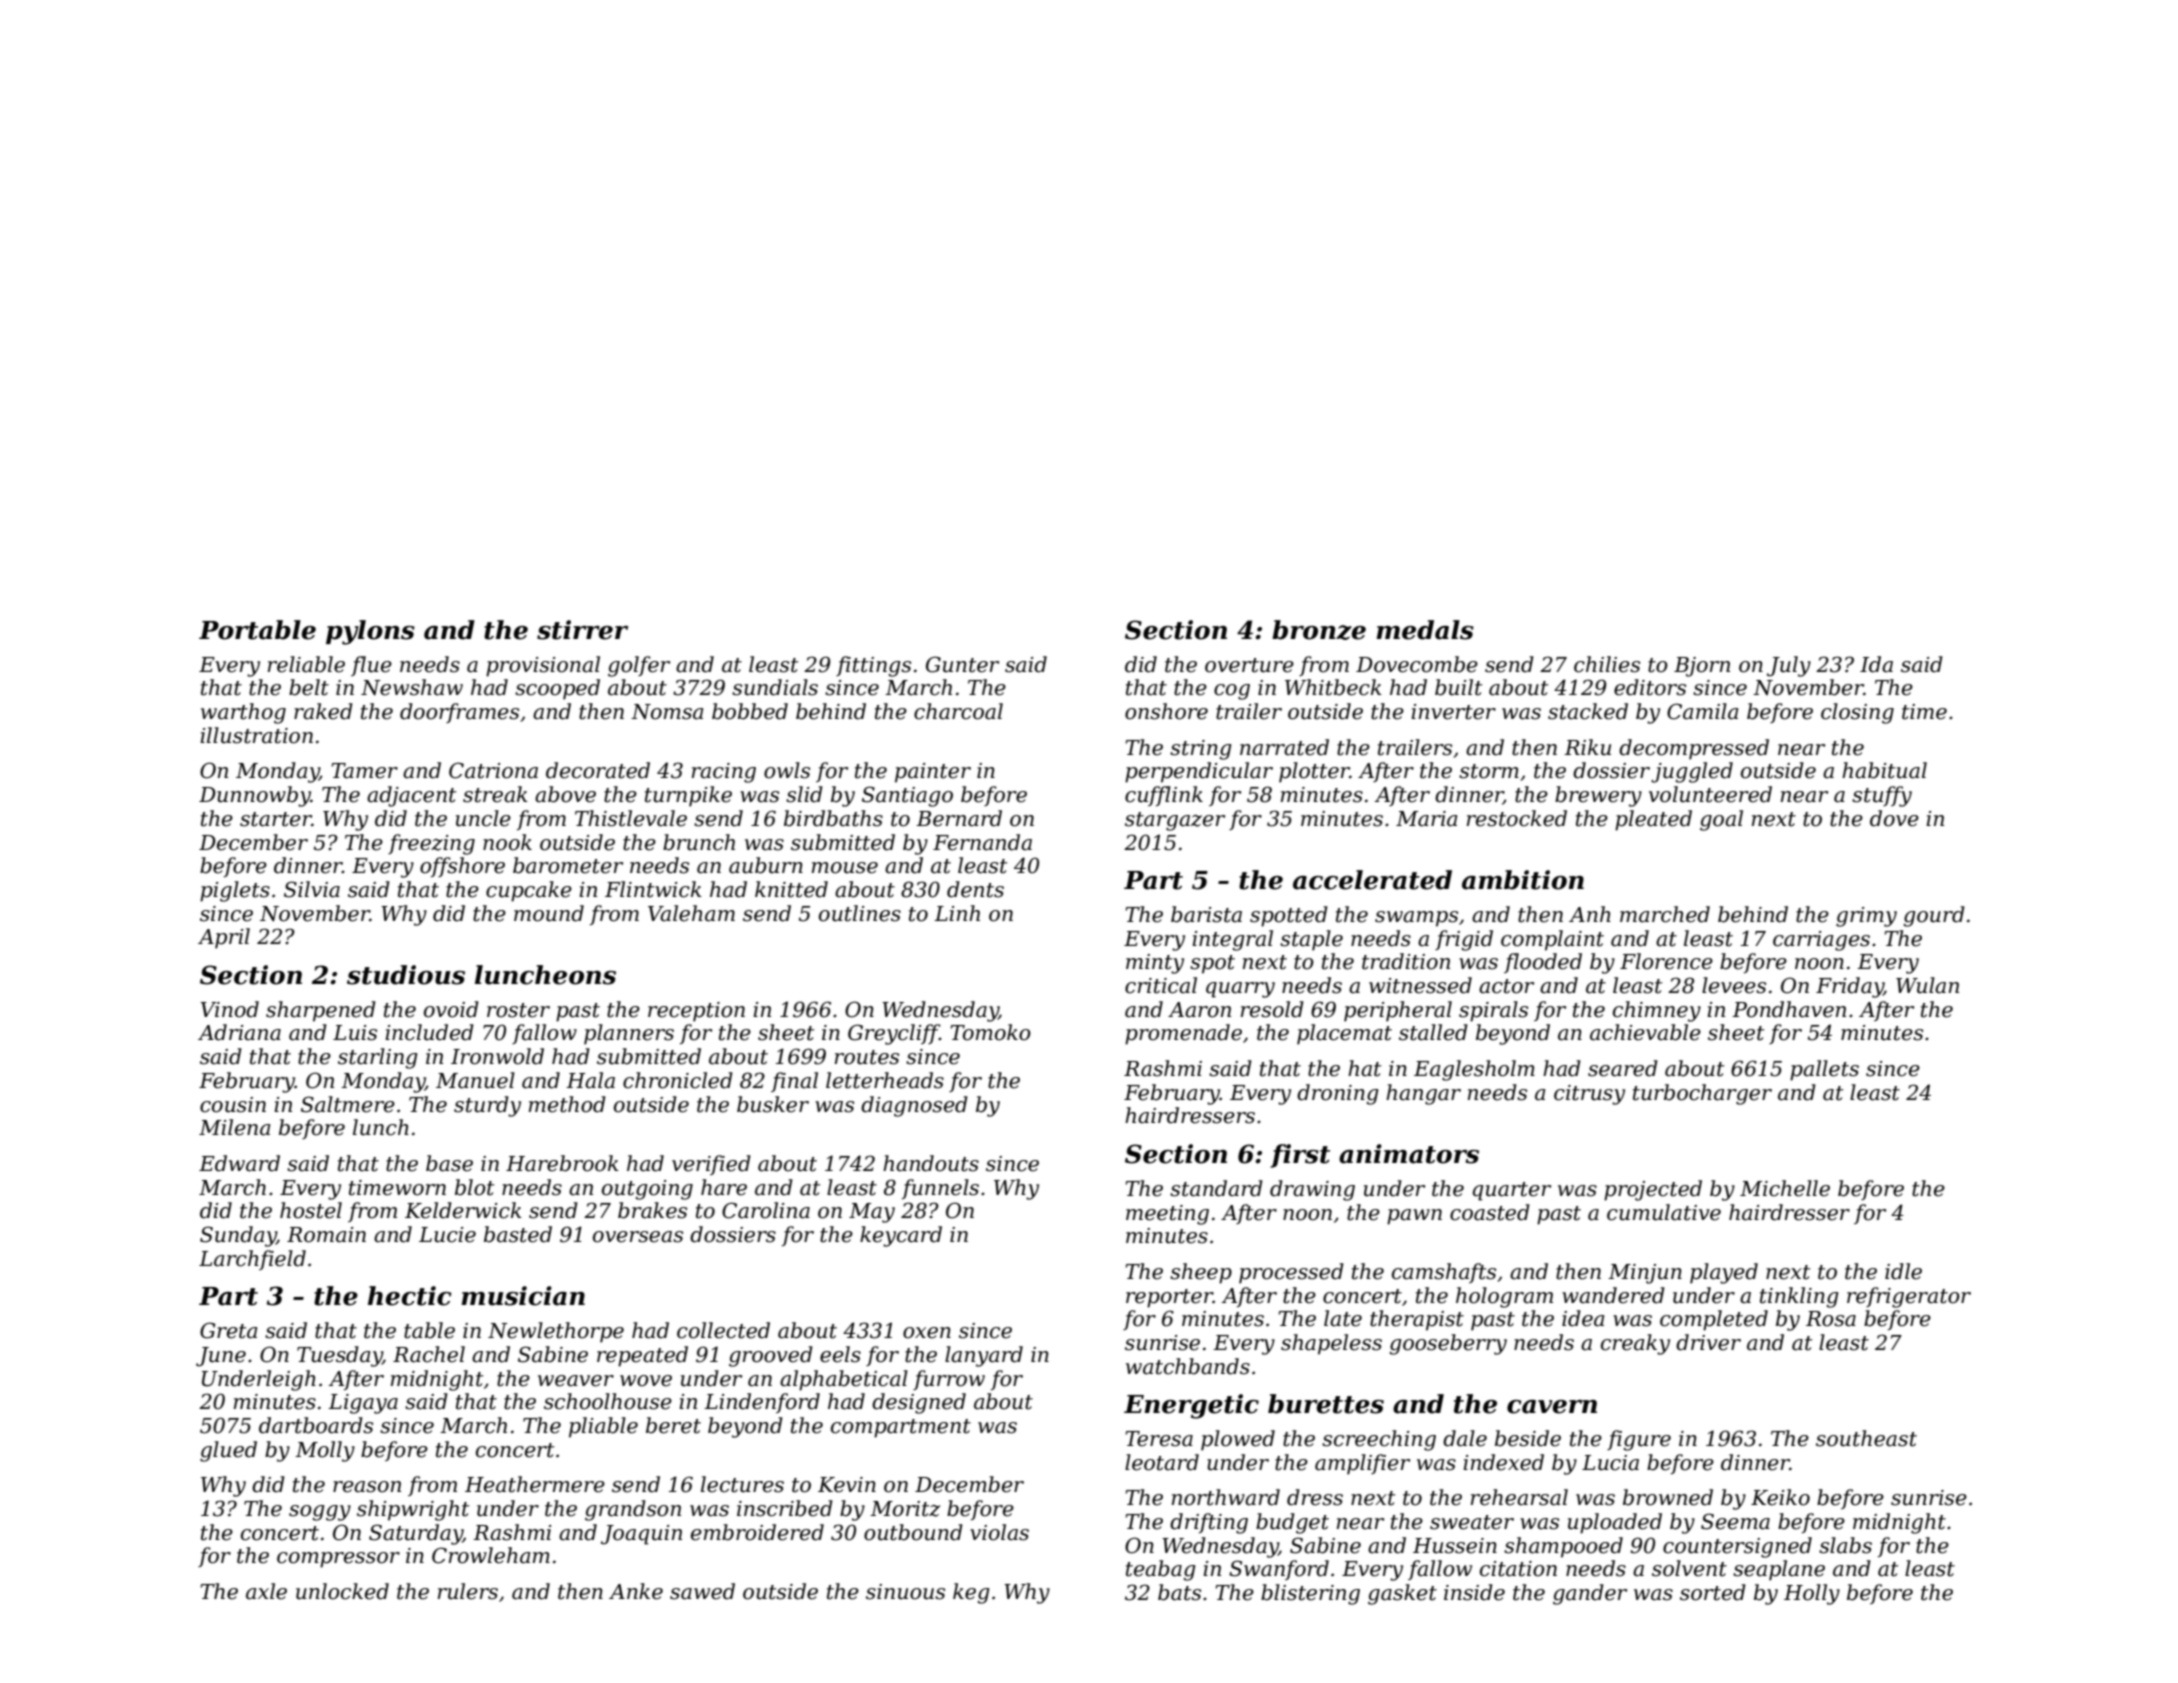  I want to click on idea, so click(1583, 1318).
